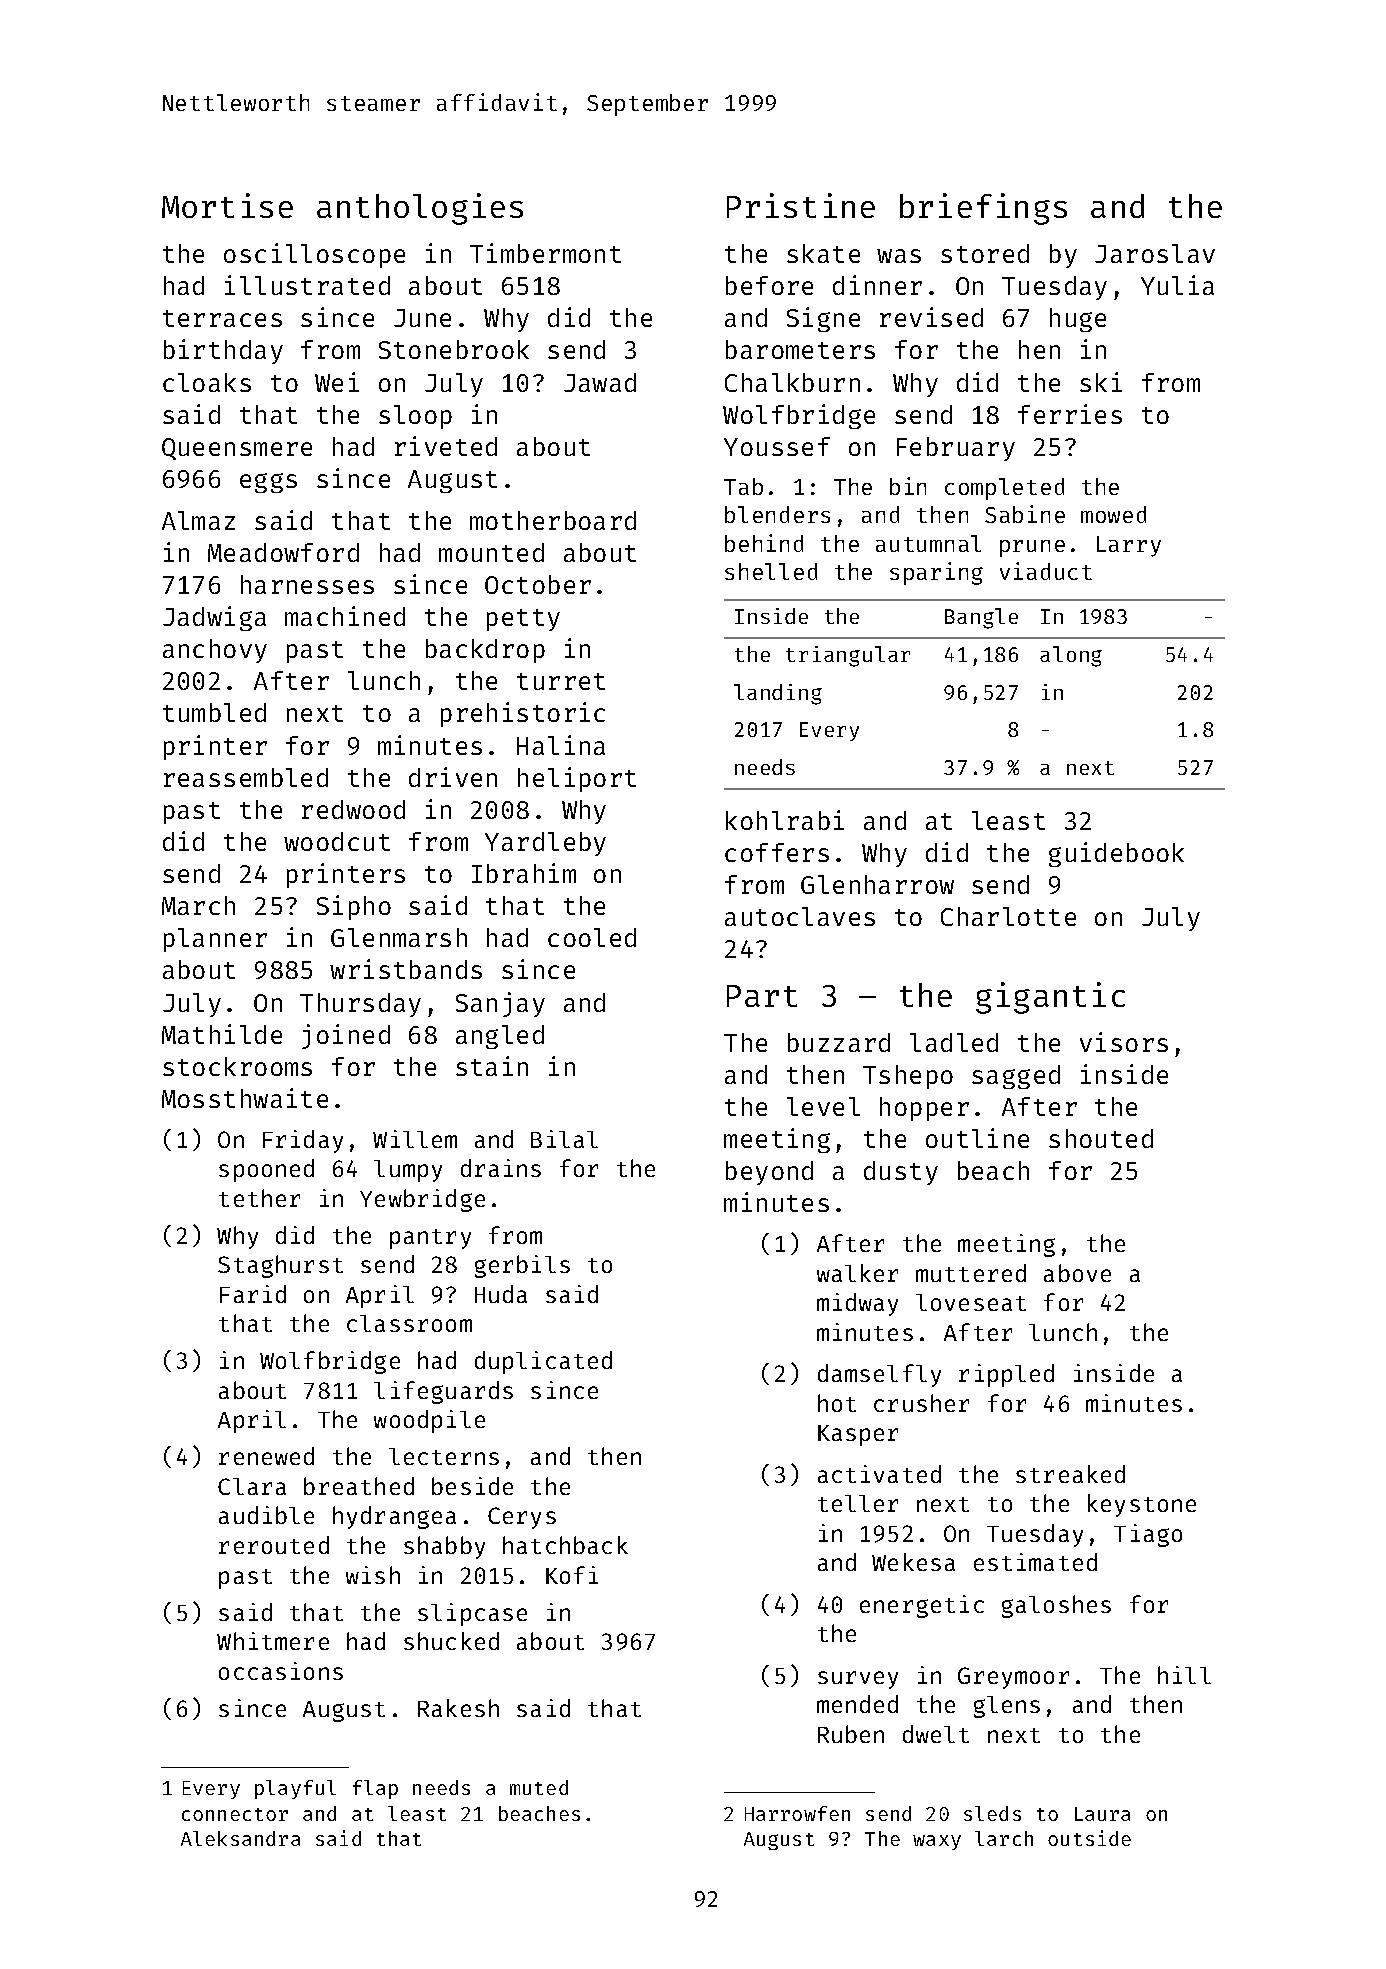 The width and height of the image is (1386, 1969). What do you see at coordinates (266, 1456) in the image?
I see `renewed` at bounding box center [266, 1456].
